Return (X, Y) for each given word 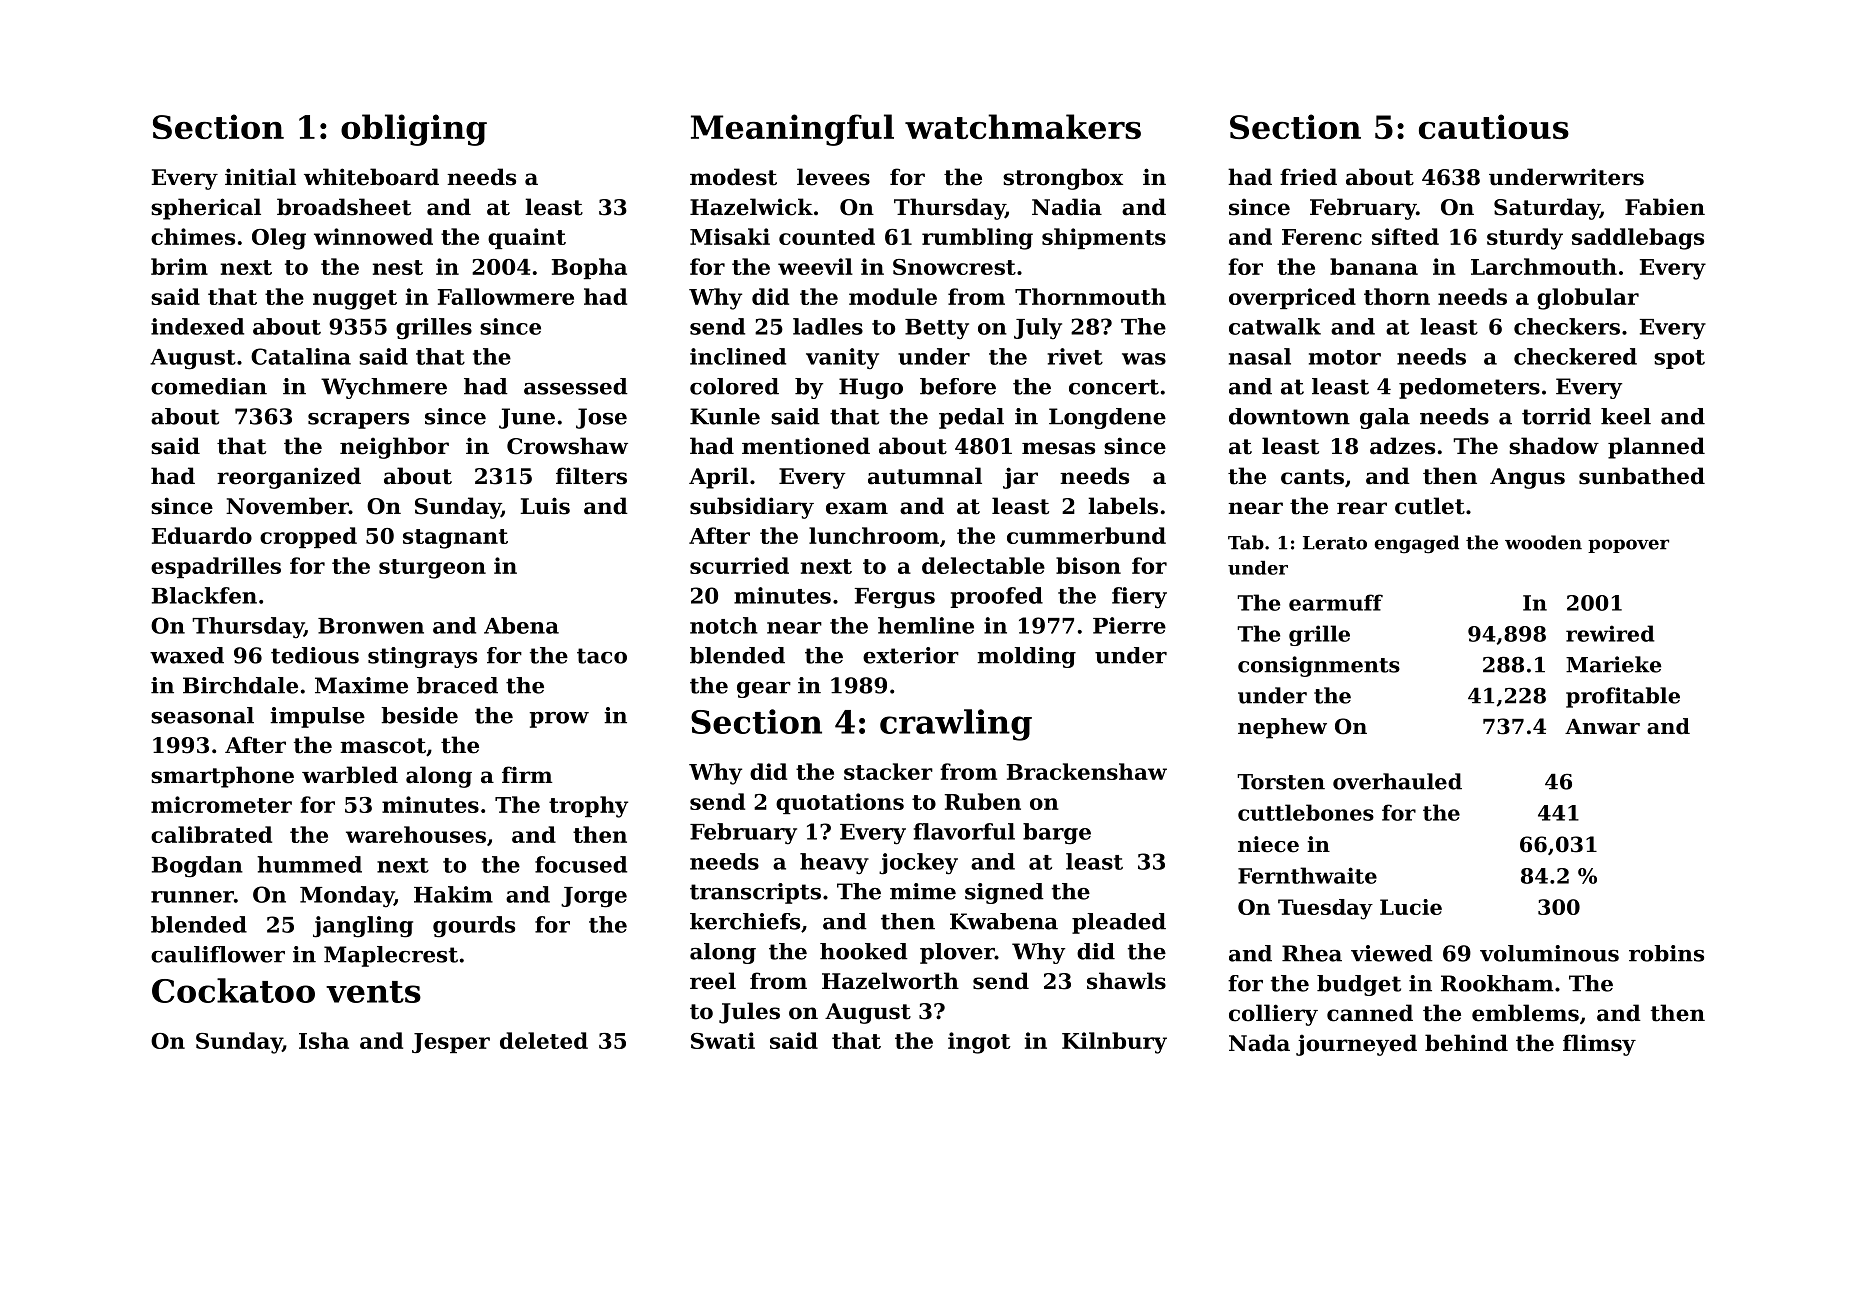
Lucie (1411, 907)
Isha (324, 1040)
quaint (527, 238)
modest (733, 177)
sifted (1405, 236)
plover (957, 953)
